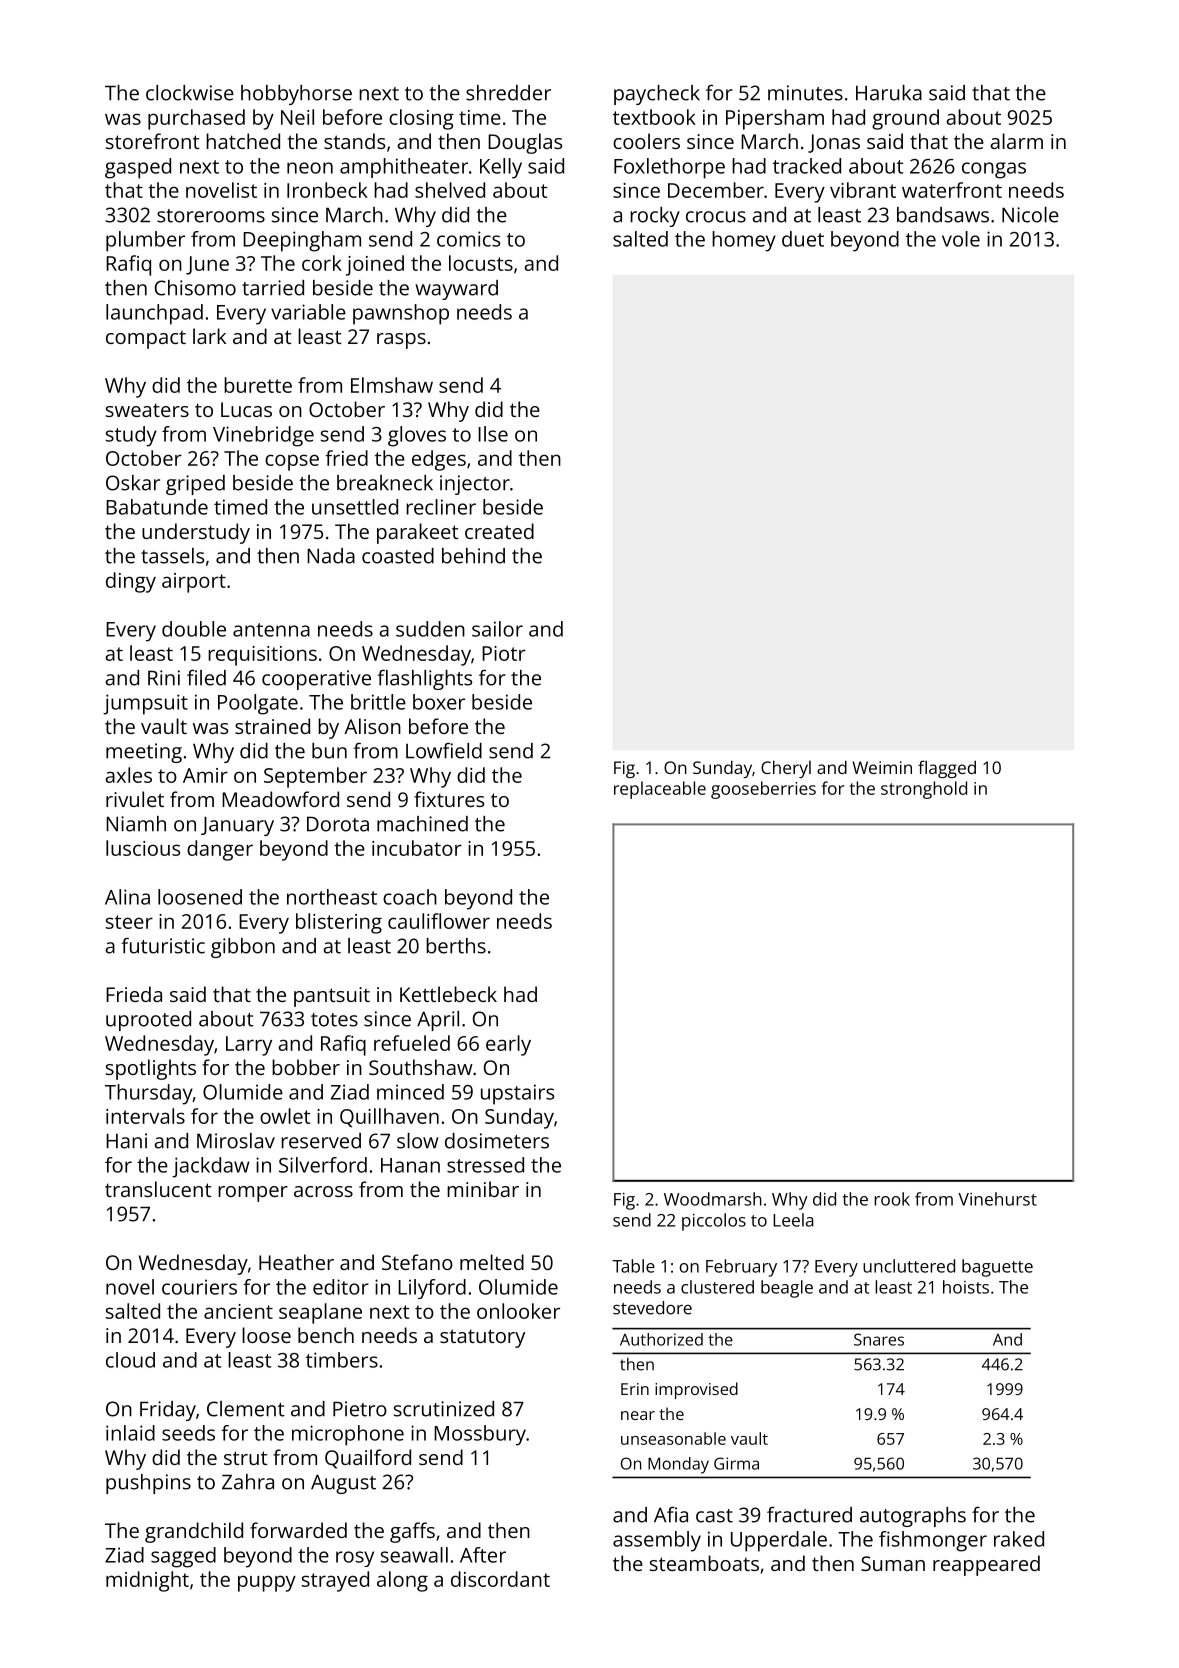 The height and width of the screenshot is (1668, 1179). I want to click on shredder, so click(508, 93).
